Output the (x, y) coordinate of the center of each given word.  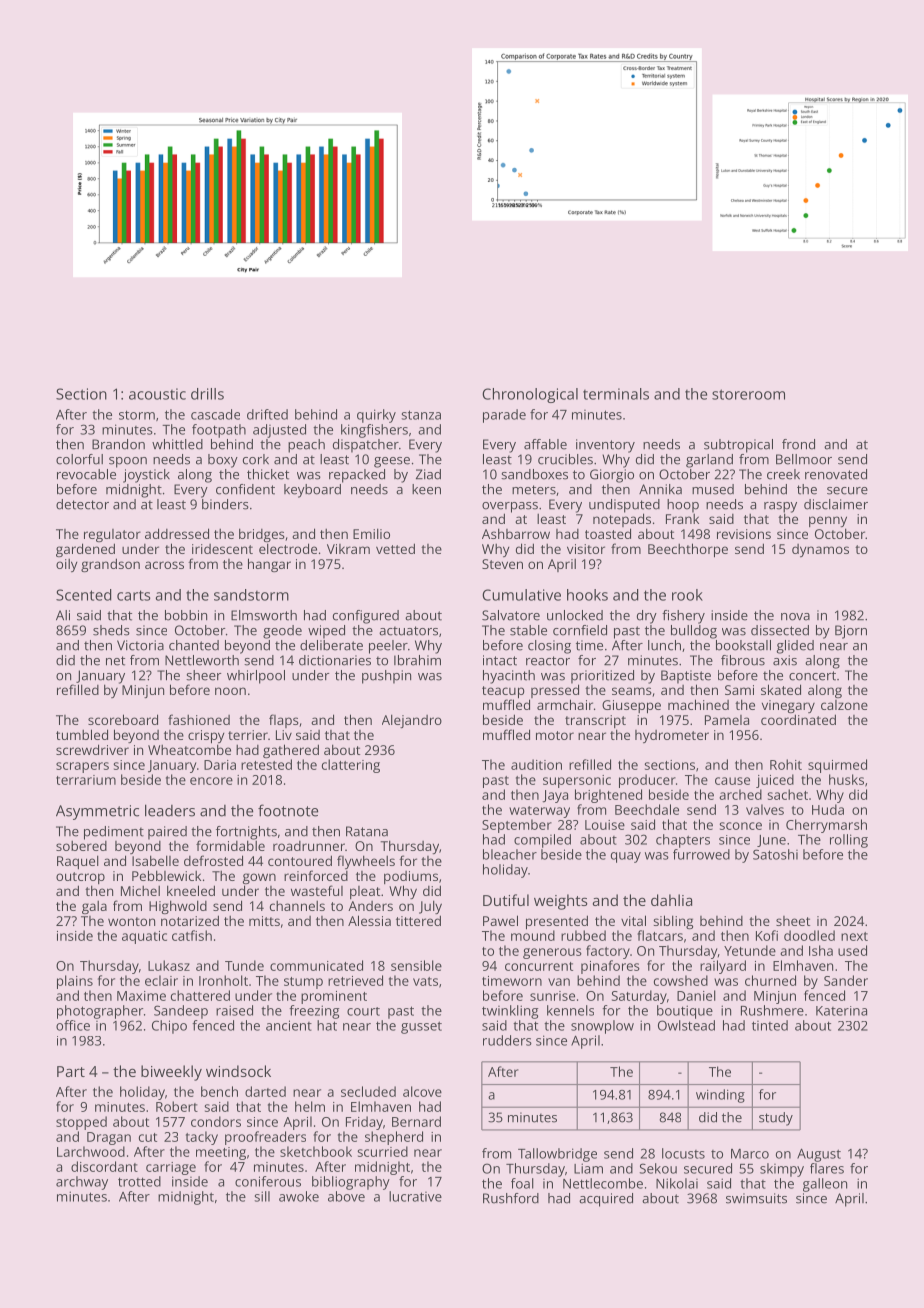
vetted (395, 548)
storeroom (748, 394)
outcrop (80, 878)
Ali (63, 615)
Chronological (530, 395)
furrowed (701, 854)
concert (812, 676)
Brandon (118, 444)
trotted (139, 1181)
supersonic (577, 781)
